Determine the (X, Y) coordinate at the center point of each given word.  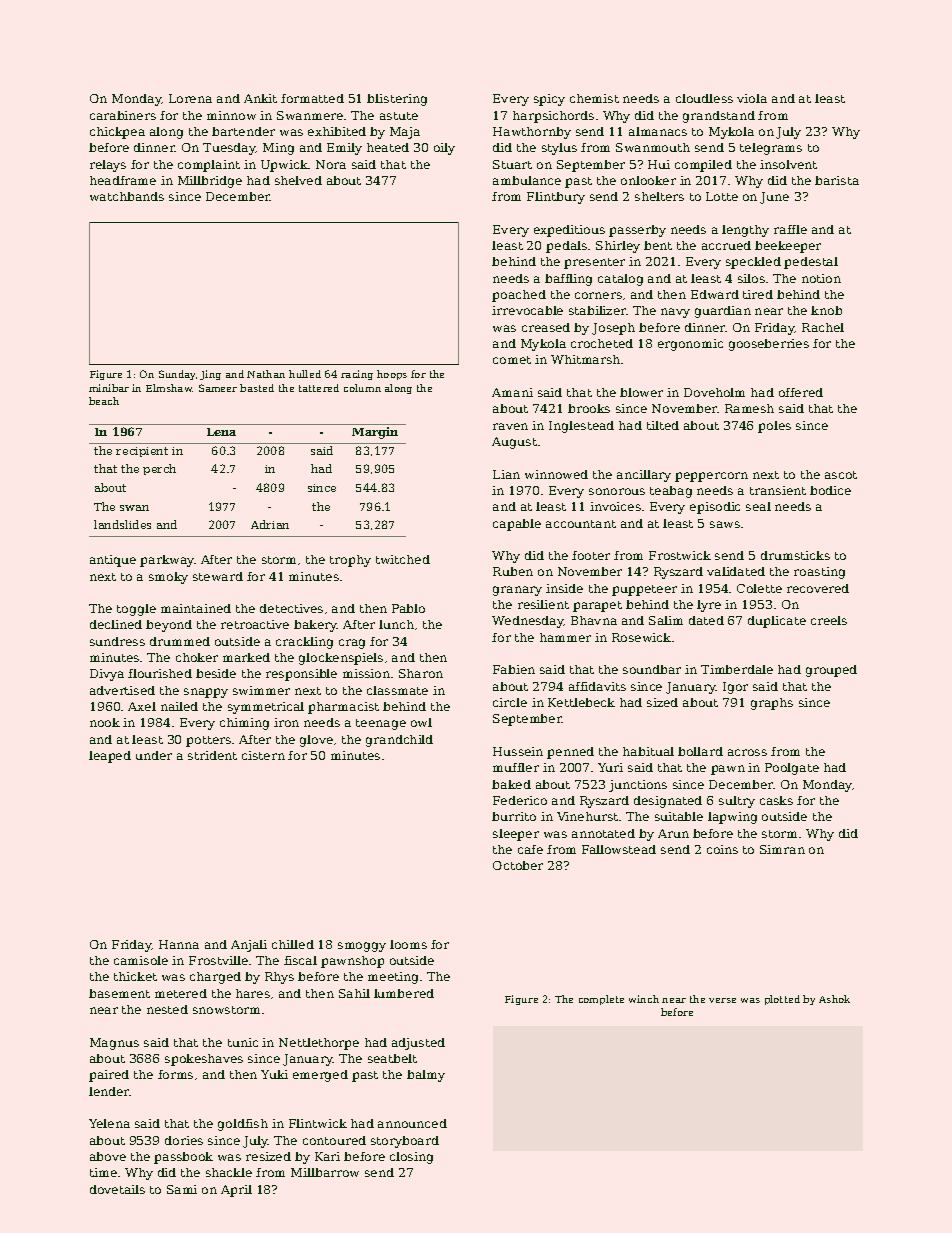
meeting (393, 978)
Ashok (834, 999)
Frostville (218, 960)
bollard (700, 751)
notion (821, 278)
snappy (206, 693)
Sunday (177, 375)
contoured (334, 1140)
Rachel (823, 327)
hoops (392, 375)
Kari (327, 1156)
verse (722, 1000)
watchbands (127, 196)
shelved (298, 180)
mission (366, 673)
